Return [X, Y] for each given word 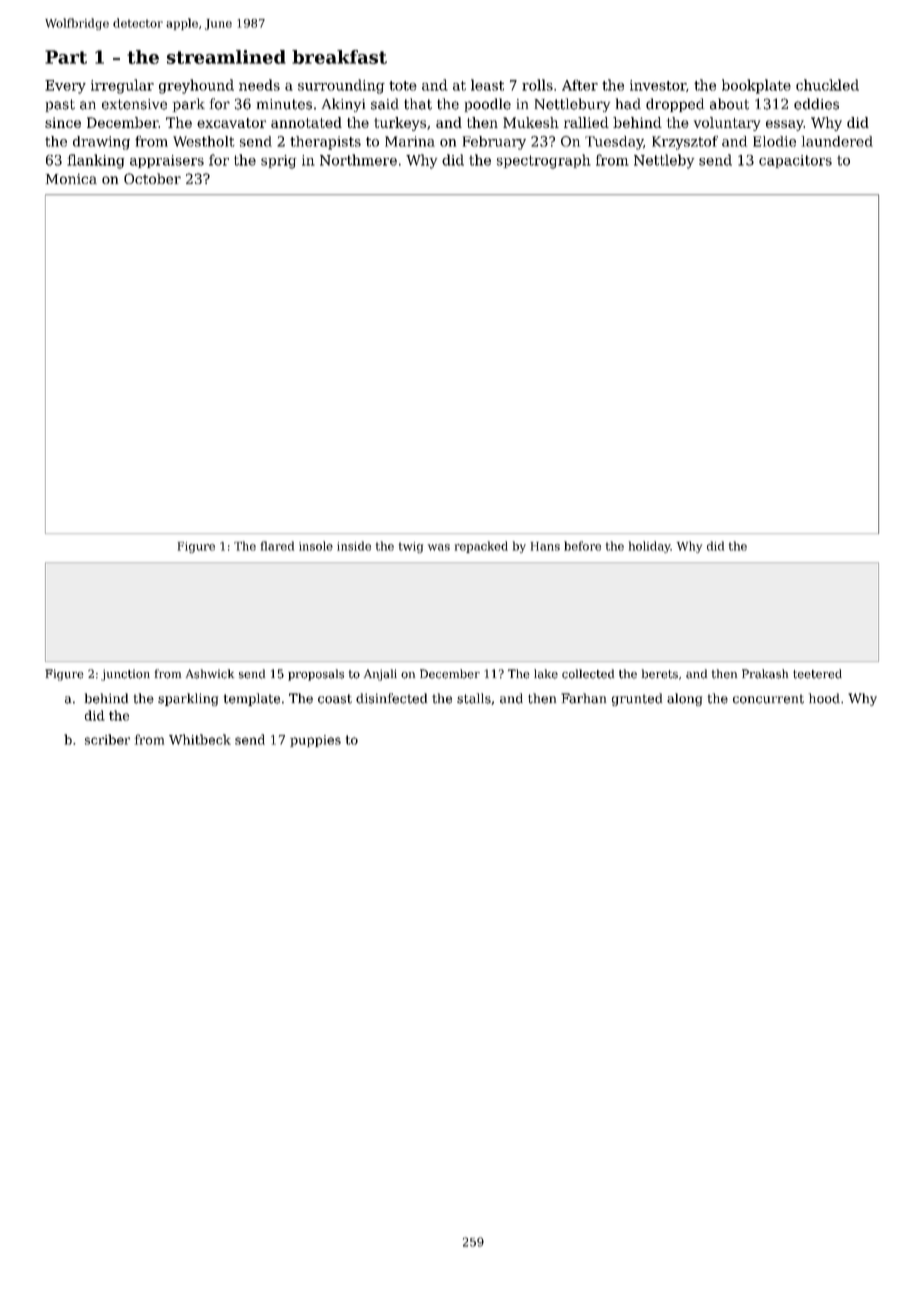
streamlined [226, 57]
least [487, 85]
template [252, 699]
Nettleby [664, 161]
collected [588, 674]
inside [354, 546]
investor [658, 85]
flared [277, 546]
